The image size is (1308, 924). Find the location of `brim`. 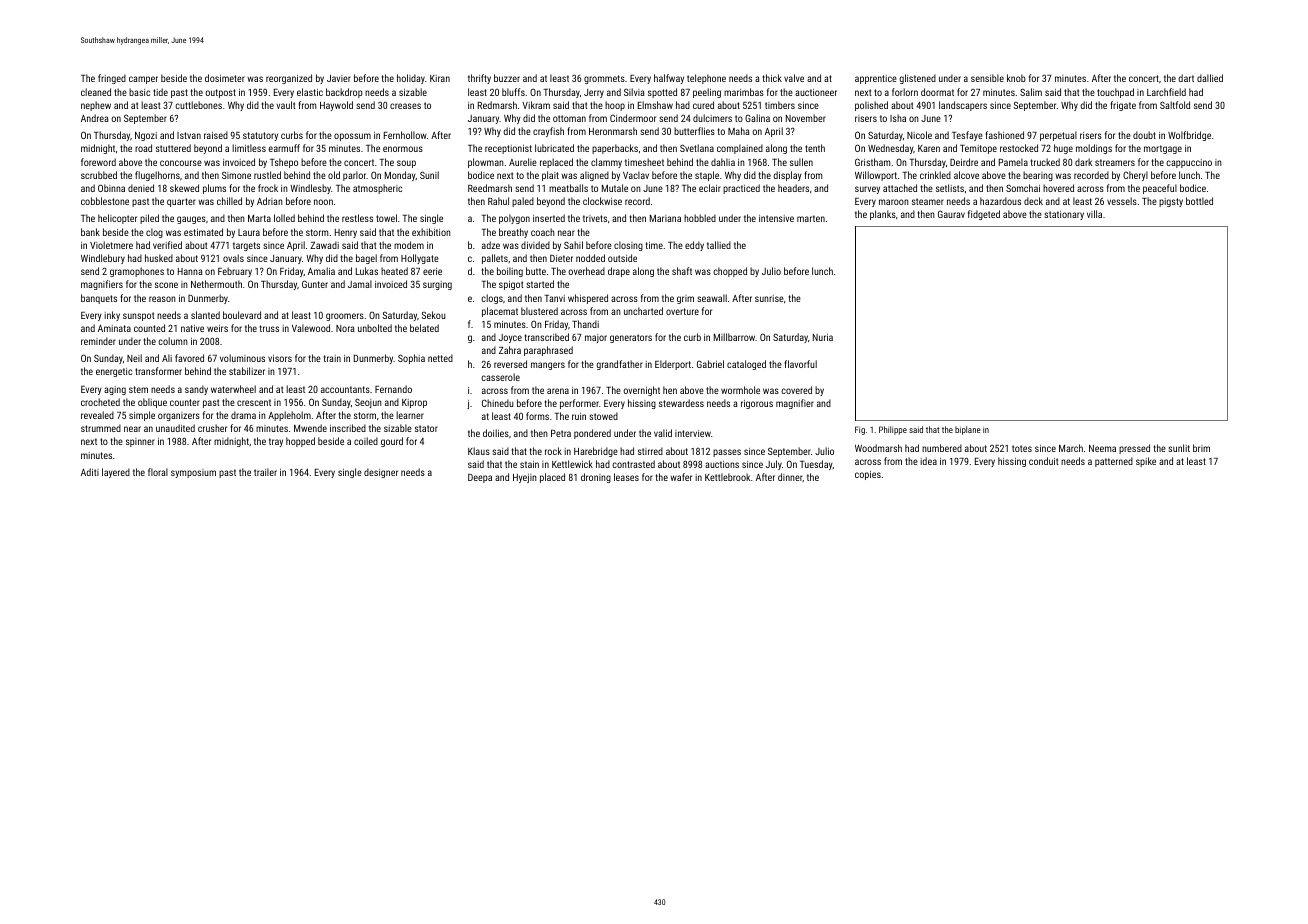

brim is located at coordinates (1201, 448).
